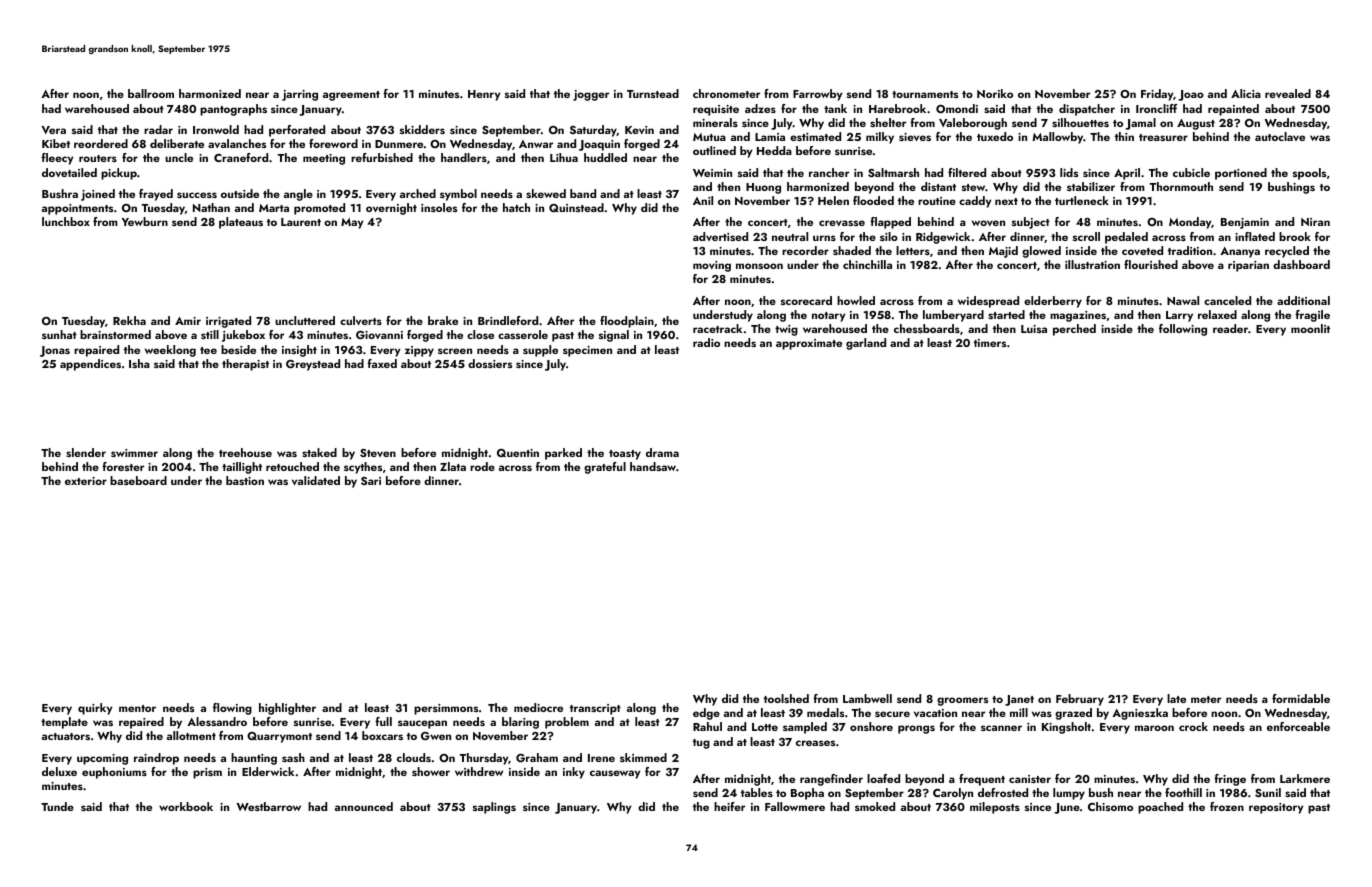 The width and height of the screenshot is (1372, 887). I want to click on February, so click(1080, 700).
